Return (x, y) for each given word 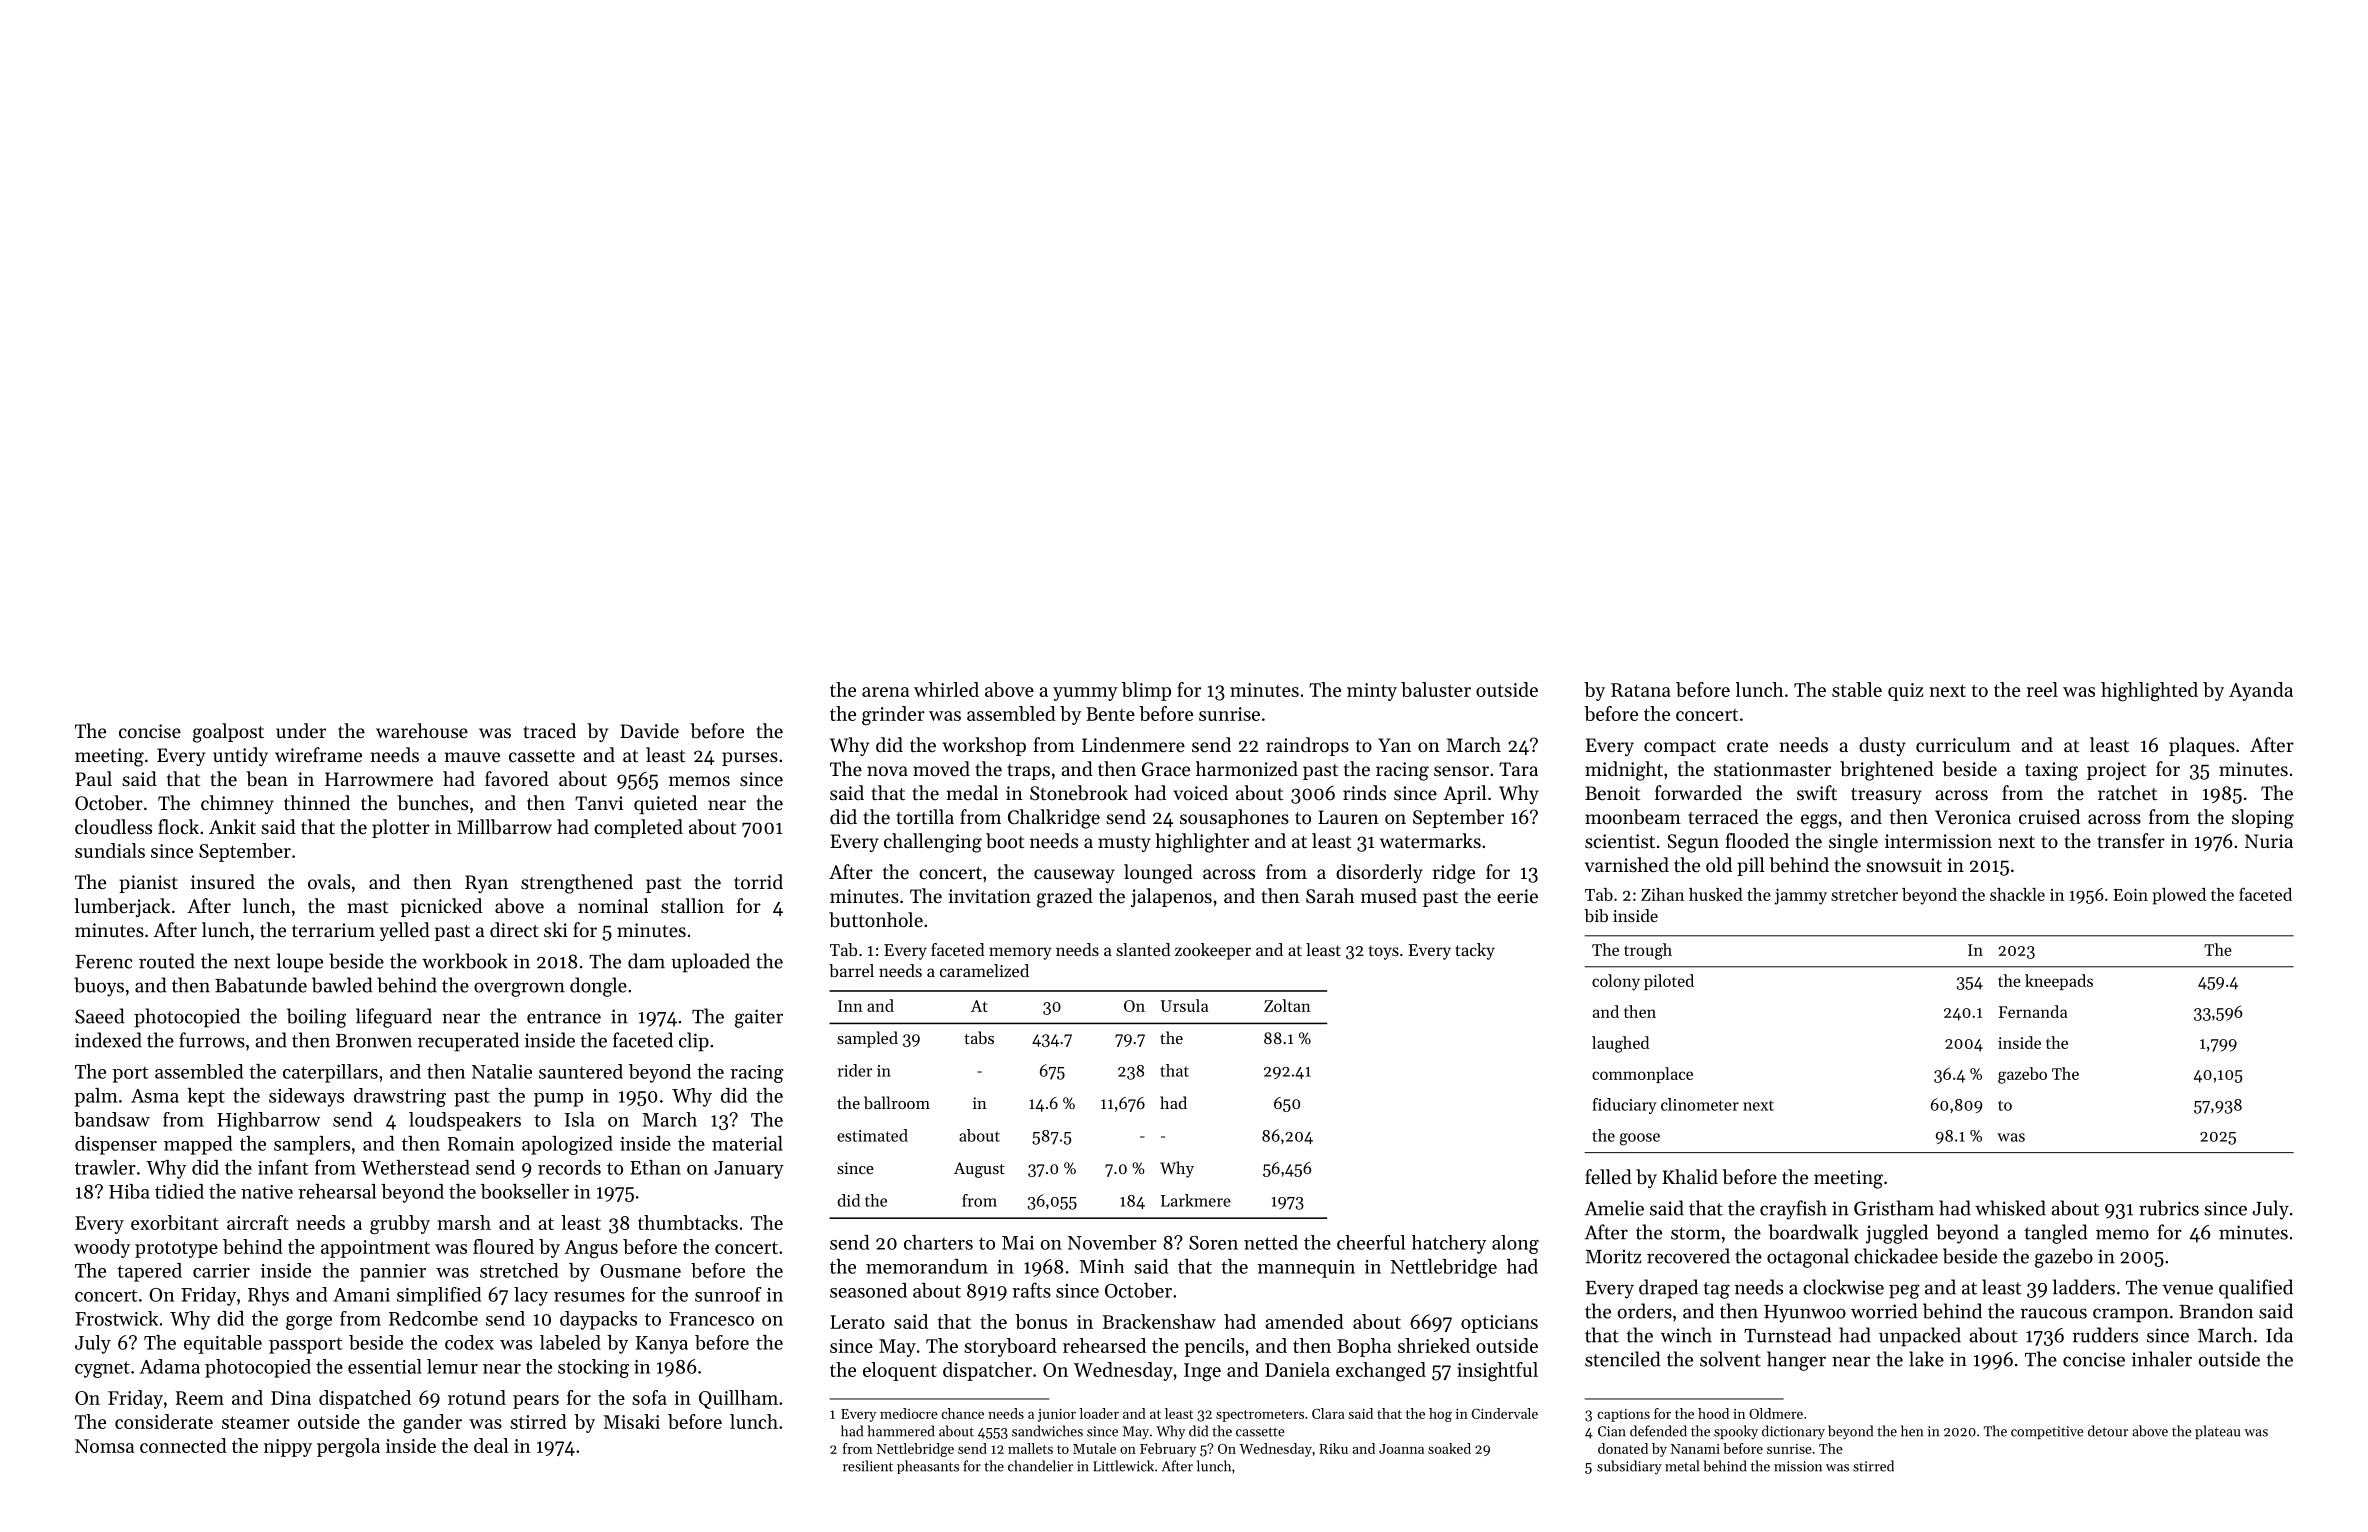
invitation (989, 896)
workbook (464, 961)
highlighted (2149, 692)
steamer (256, 1422)
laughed (1620, 1044)
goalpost (228, 733)
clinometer (1700, 1104)
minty (1372, 692)
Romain (481, 1144)
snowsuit (1904, 865)
